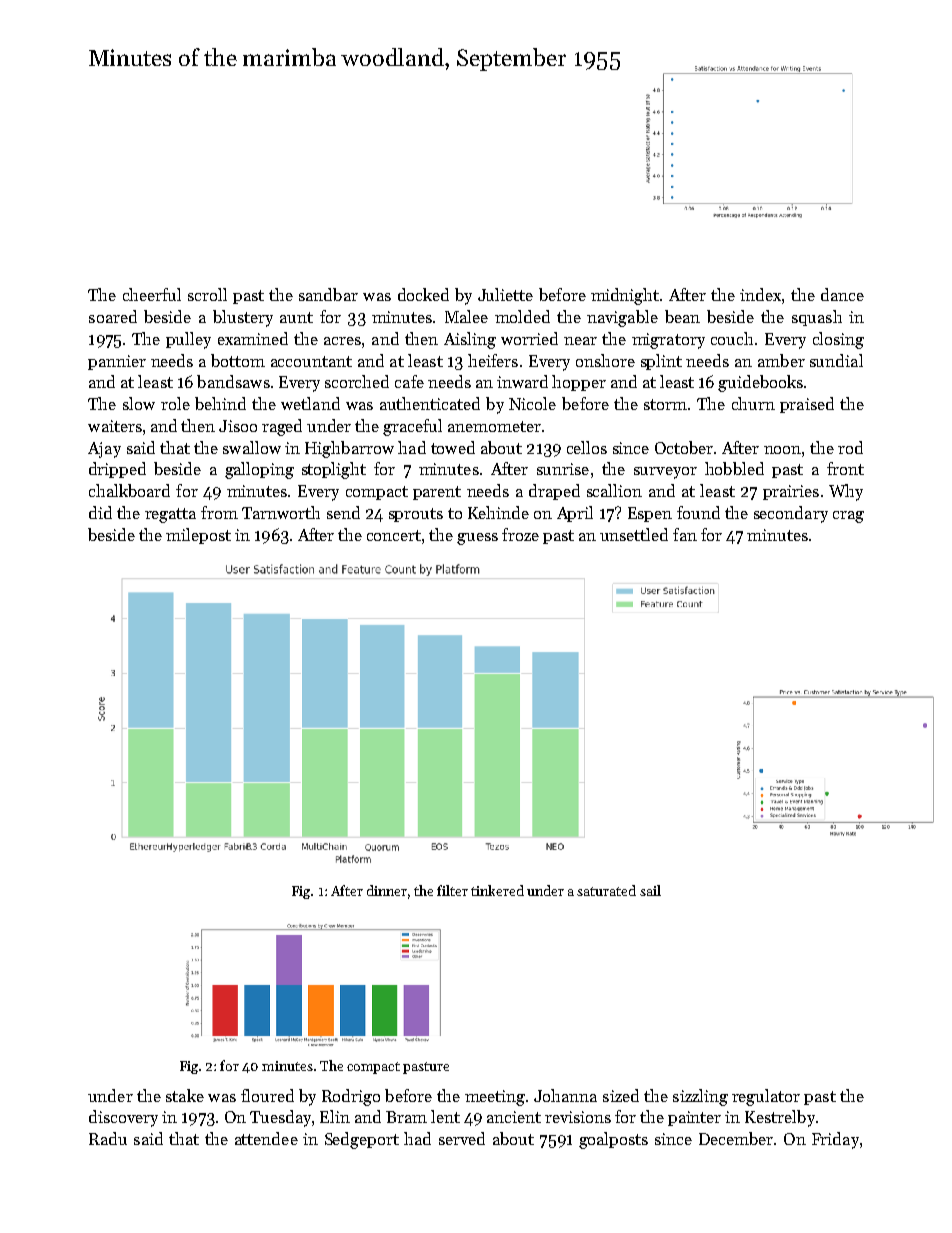  I want to click on concert, so click(394, 535).
